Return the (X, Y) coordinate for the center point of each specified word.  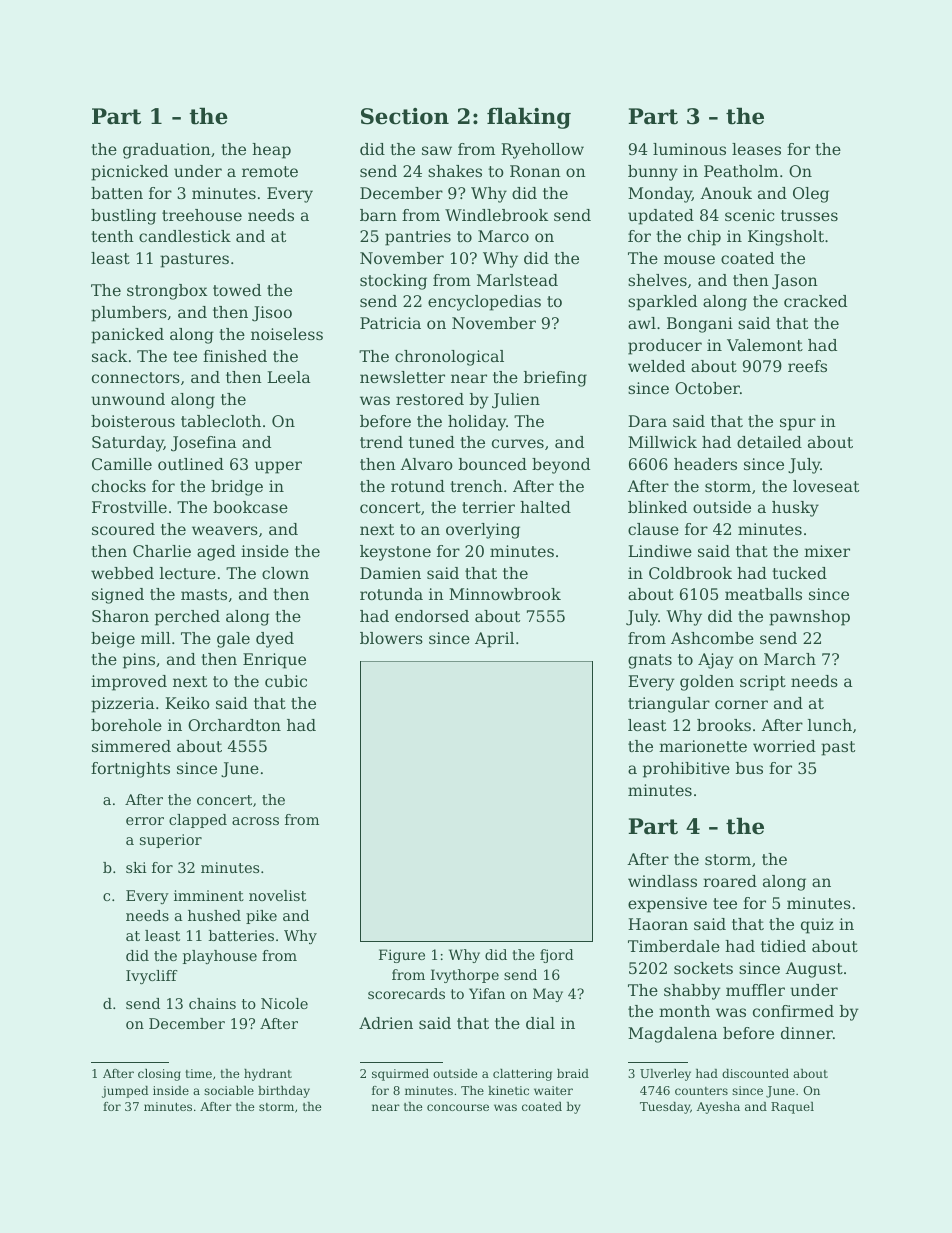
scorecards (406, 993)
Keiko (187, 703)
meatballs (763, 594)
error (145, 821)
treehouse (202, 215)
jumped (125, 1092)
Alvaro (426, 464)
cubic (286, 681)
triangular (669, 705)
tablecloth (221, 421)
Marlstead (517, 280)
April (494, 640)
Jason (795, 282)
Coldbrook (690, 573)
